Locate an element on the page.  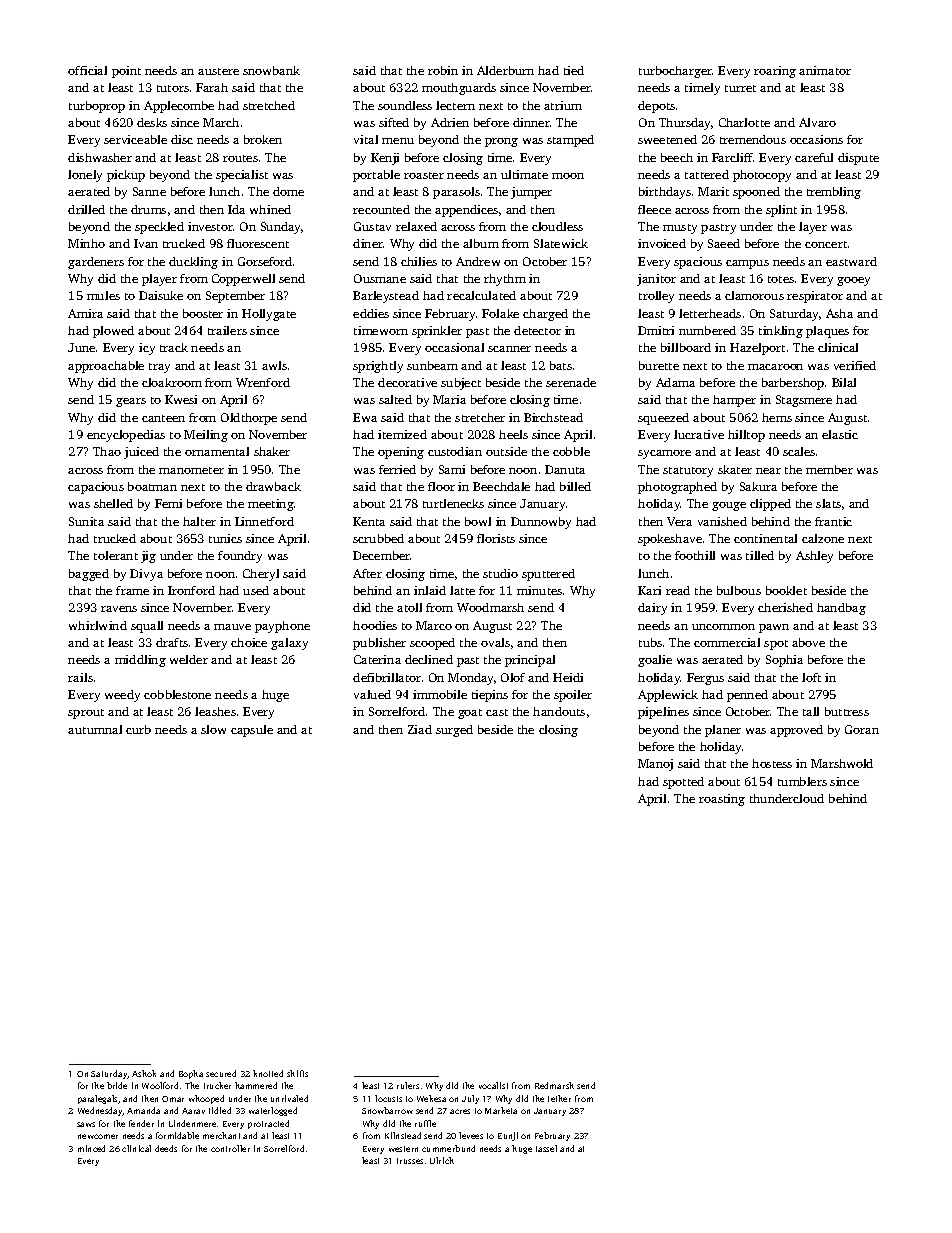
macaroon is located at coordinates (775, 367).
